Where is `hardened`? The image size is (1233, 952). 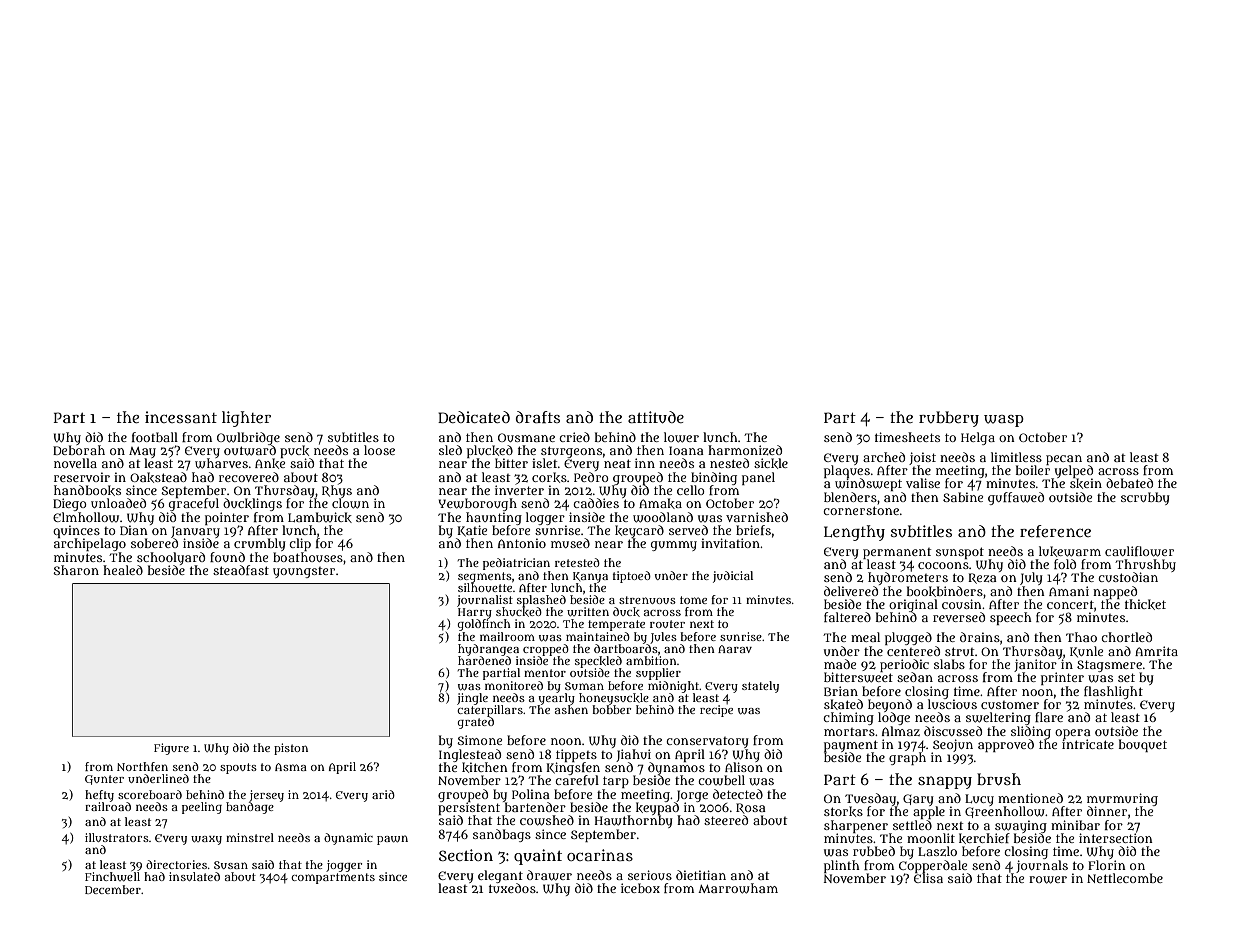 hardened is located at coordinates (484, 660).
